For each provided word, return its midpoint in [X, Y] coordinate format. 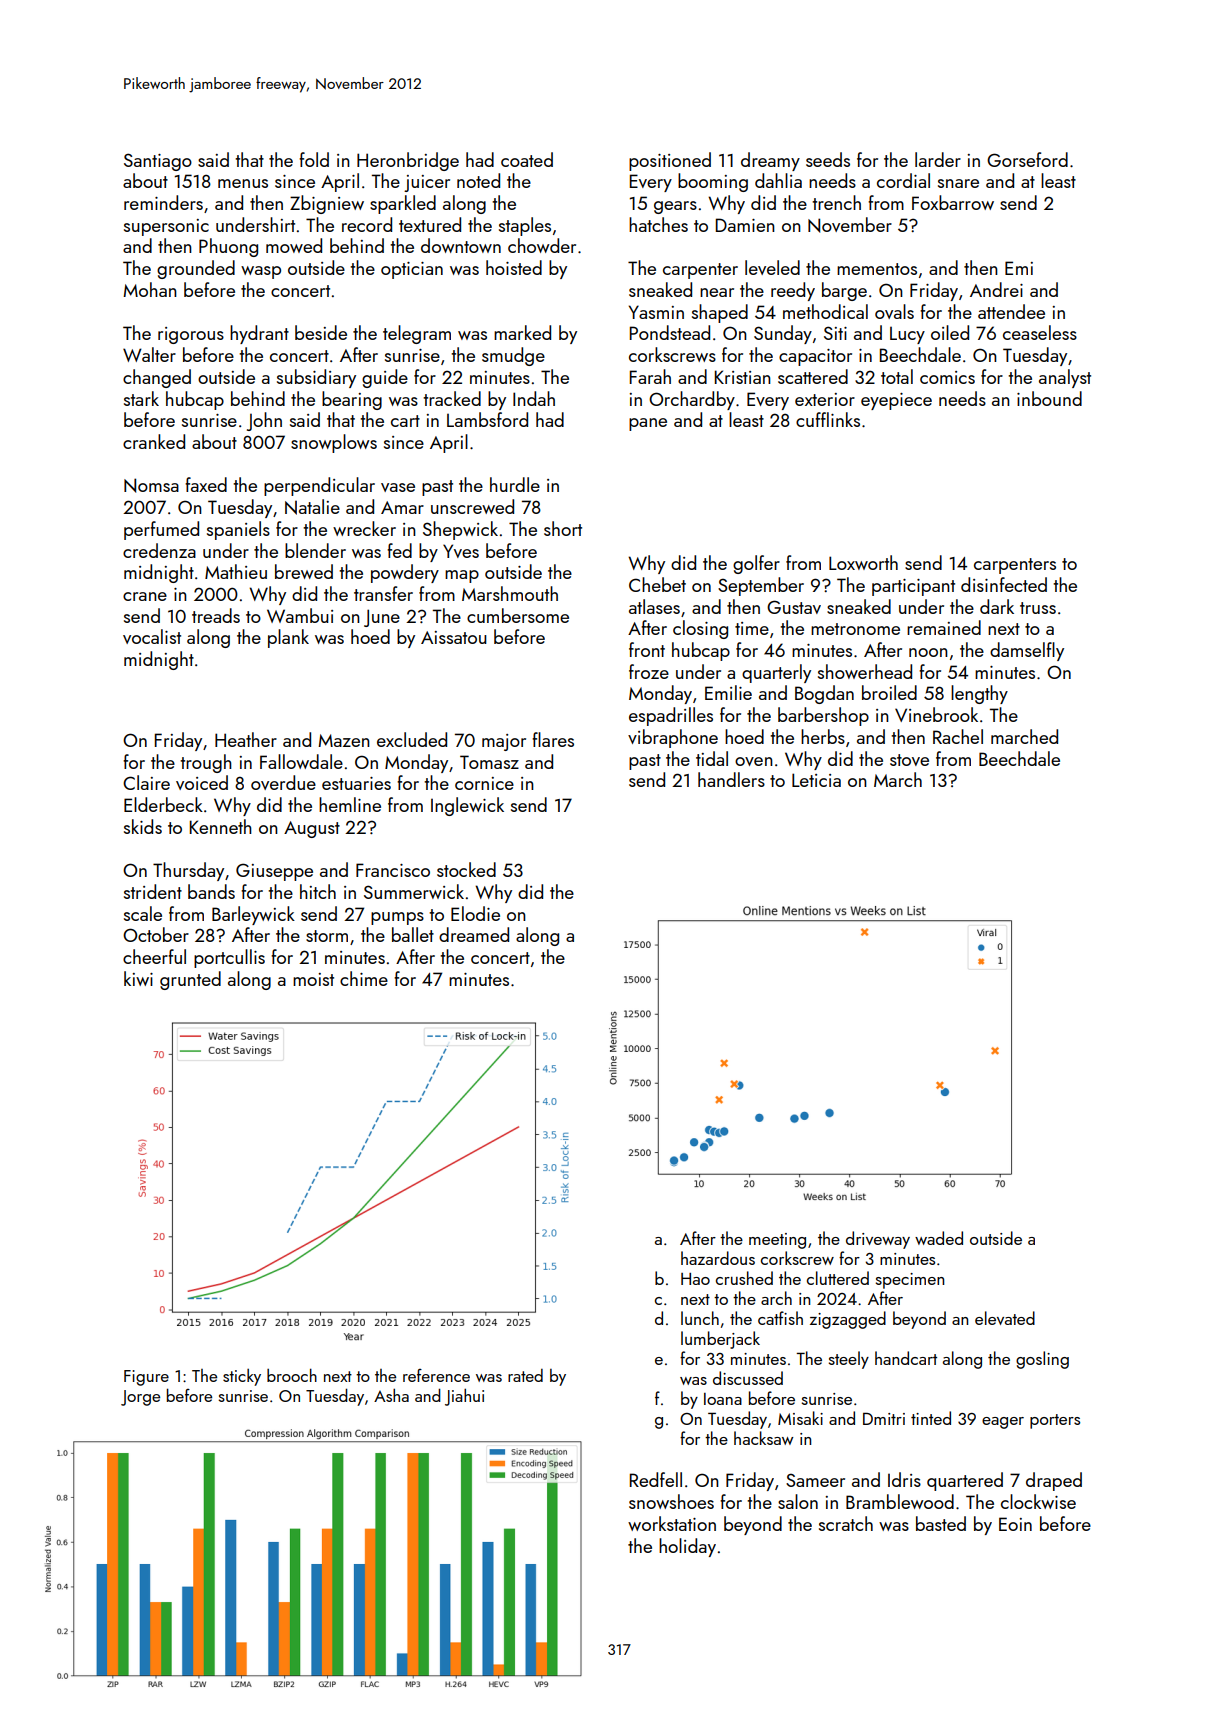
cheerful [154, 956]
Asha [391, 1395]
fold [314, 159]
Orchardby [692, 400]
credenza [159, 550]
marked [522, 332]
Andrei [996, 289]
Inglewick [467, 806]
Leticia [816, 780]
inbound [1049, 398]
